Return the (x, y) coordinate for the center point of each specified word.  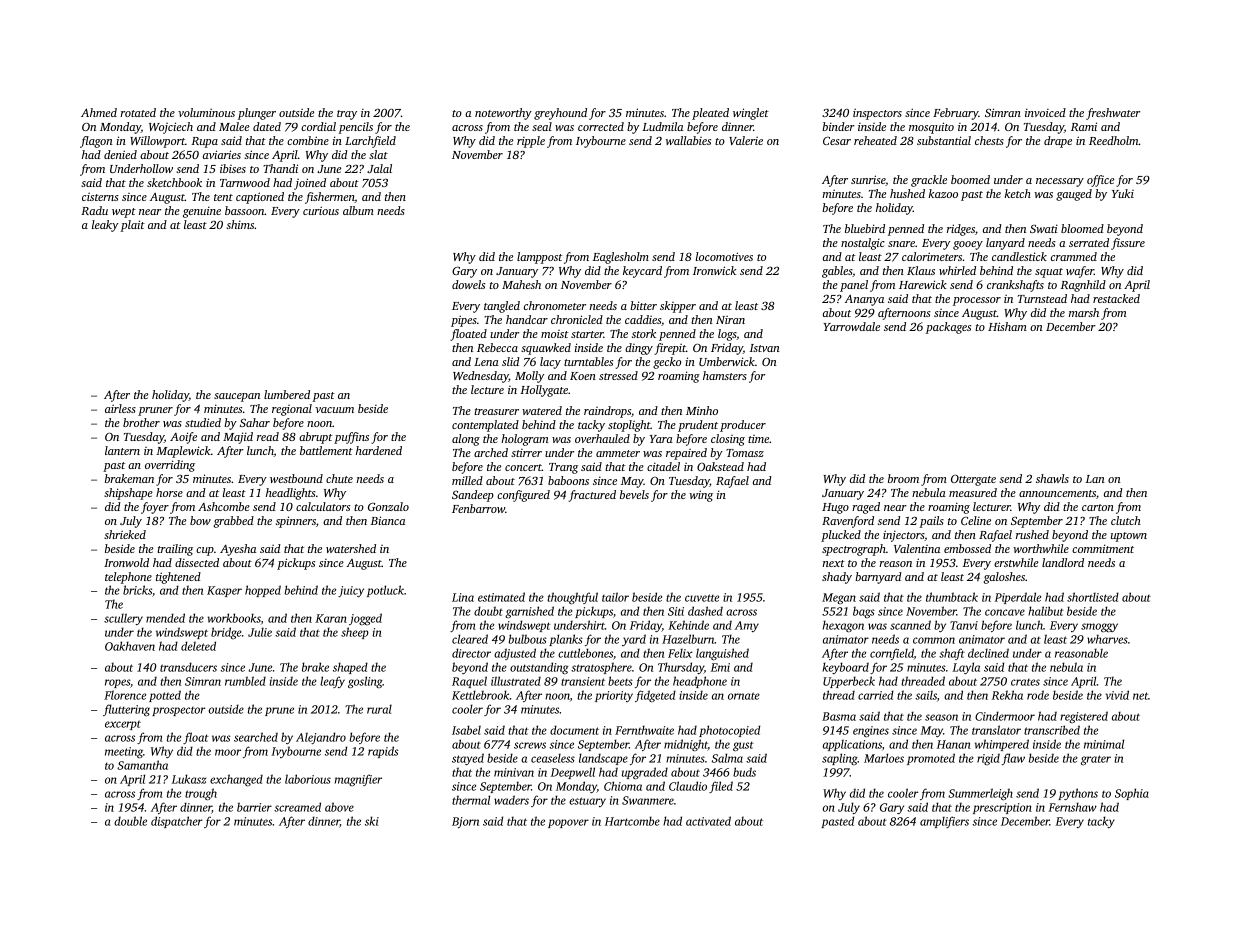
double (130, 821)
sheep (355, 633)
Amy (747, 626)
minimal (1104, 744)
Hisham (1007, 326)
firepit (670, 349)
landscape (603, 759)
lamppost (540, 258)
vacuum (334, 410)
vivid (1117, 695)
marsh (1084, 312)
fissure (1128, 244)
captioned (260, 198)
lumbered (287, 394)
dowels (468, 284)
